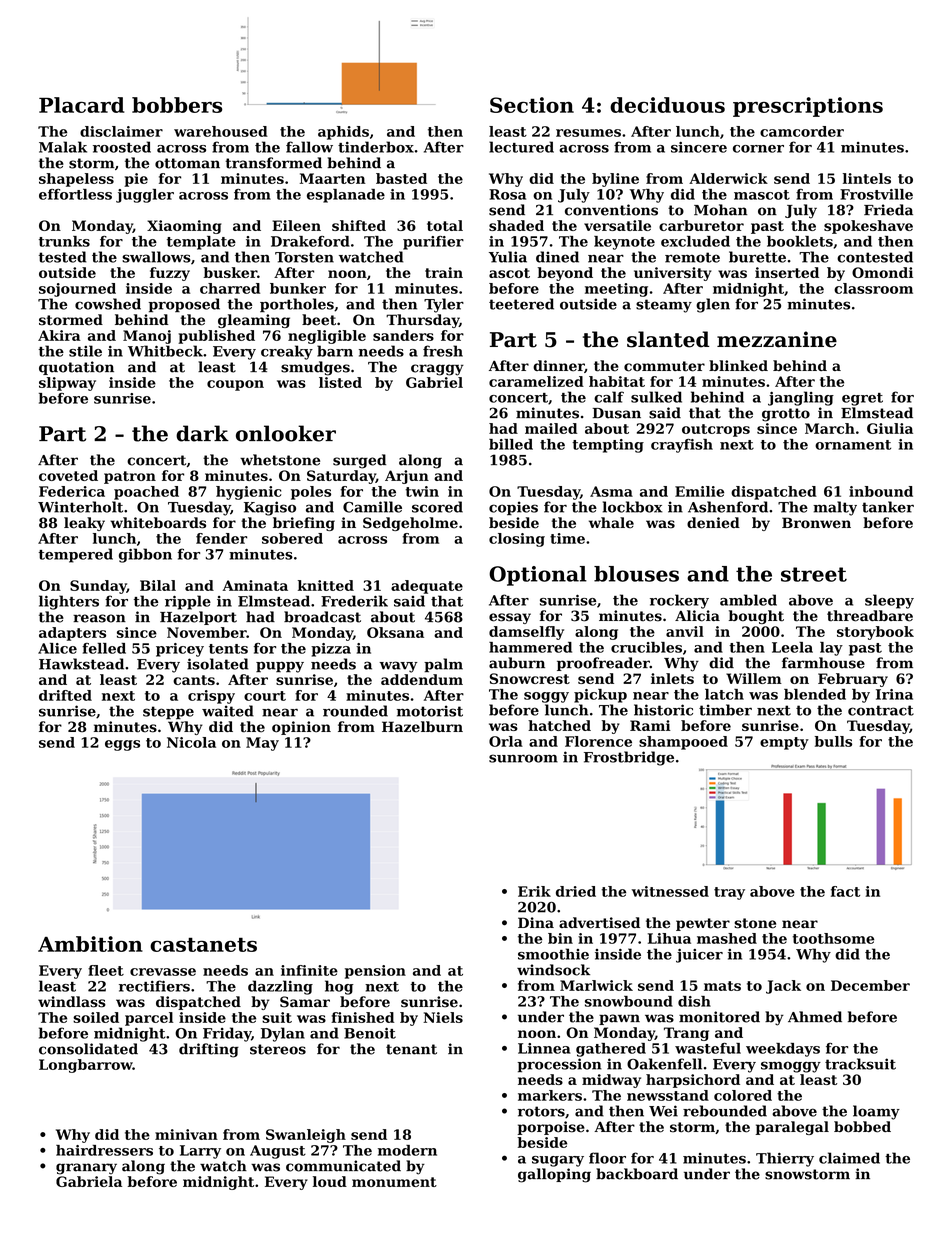 The image size is (952, 1233). I want to click on Oksana, so click(395, 632).
